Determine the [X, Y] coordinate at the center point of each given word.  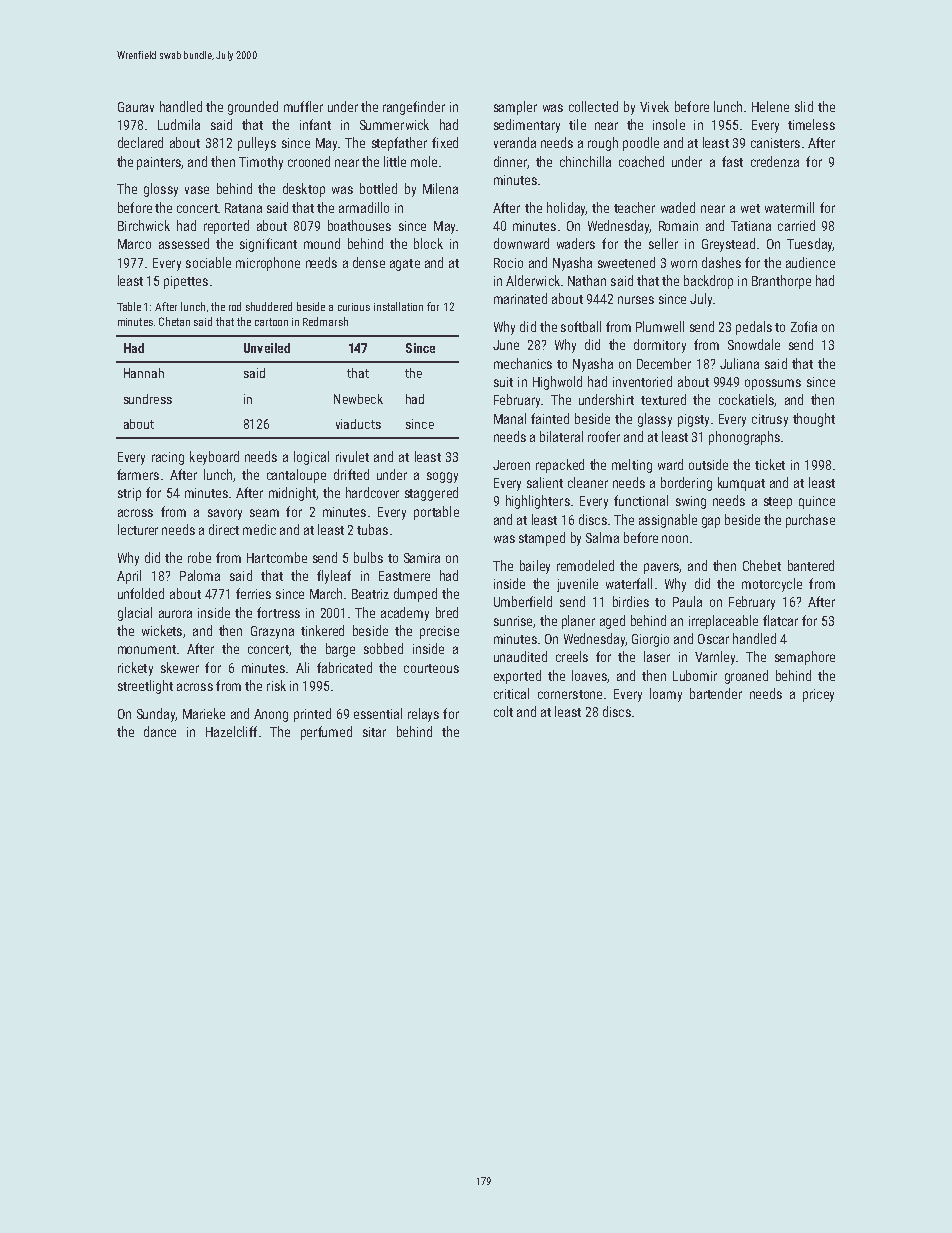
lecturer [138, 529]
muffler [303, 106]
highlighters [538, 502]
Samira [422, 558]
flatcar [780, 620]
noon [675, 539]
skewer [180, 667]
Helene [770, 106]
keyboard [214, 458]
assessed [184, 243]
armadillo [364, 207]
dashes [721, 262]
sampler [515, 108]
